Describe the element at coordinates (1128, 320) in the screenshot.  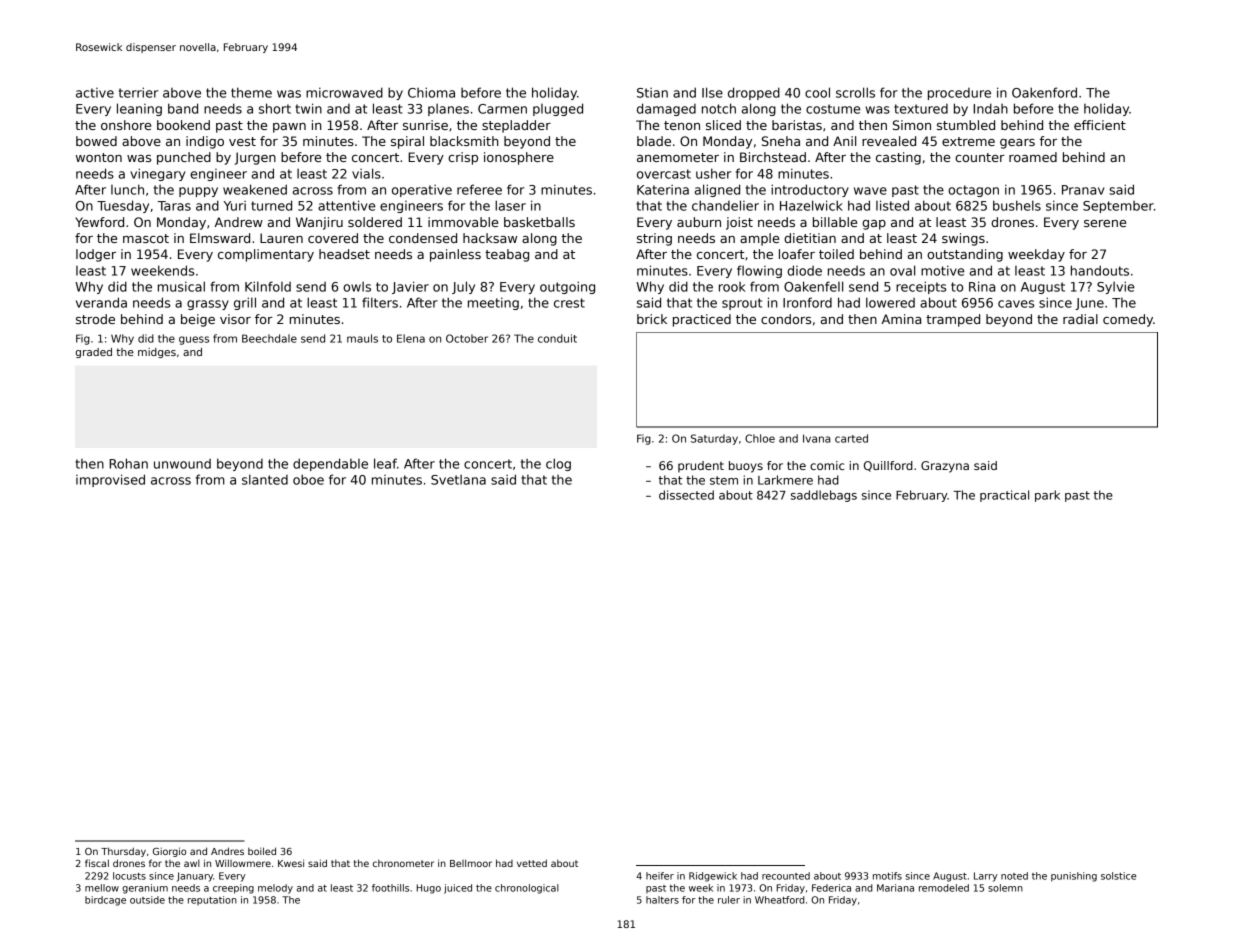
I see `comedy` at that location.
